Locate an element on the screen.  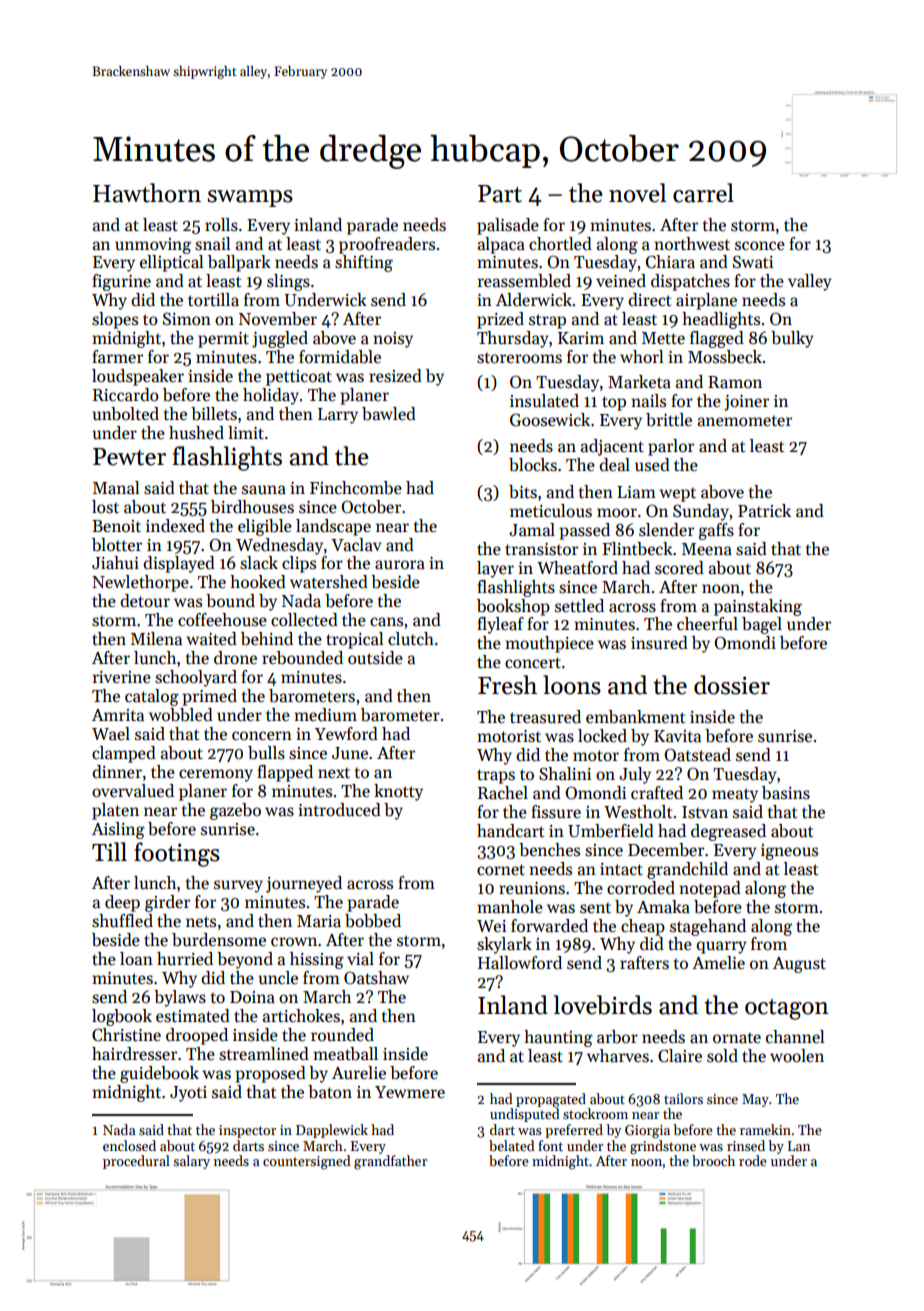
bawled is located at coordinates (389, 414).
